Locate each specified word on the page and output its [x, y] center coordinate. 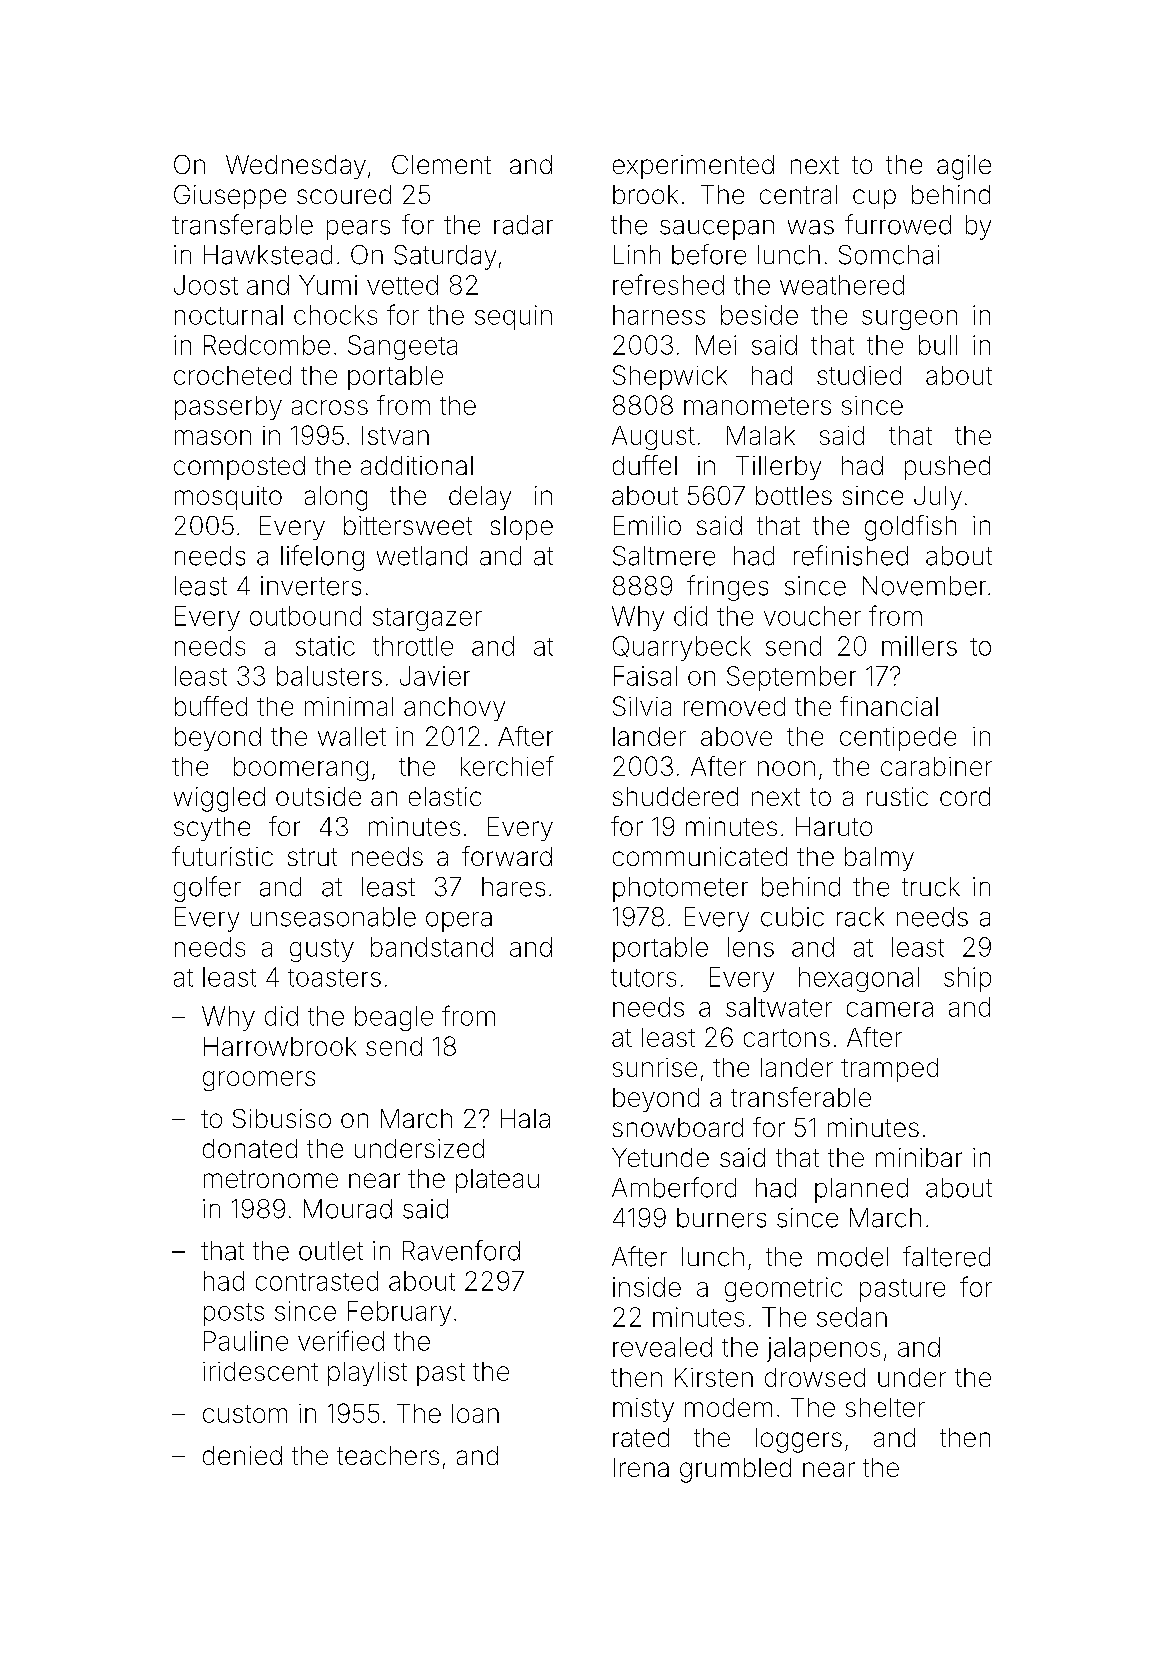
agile [964, 167]
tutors [643, 978]
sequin [513, 317]
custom [245, 1414]
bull [938, 345]
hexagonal [859, 979]
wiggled [219, 799]
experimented [693, 167]
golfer [207, 889]
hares [513, 887]
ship [967, 979]
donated [250, 1148]
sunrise [655, 1067]
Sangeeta [402, 347]
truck [931, 887]
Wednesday [296, 167]
